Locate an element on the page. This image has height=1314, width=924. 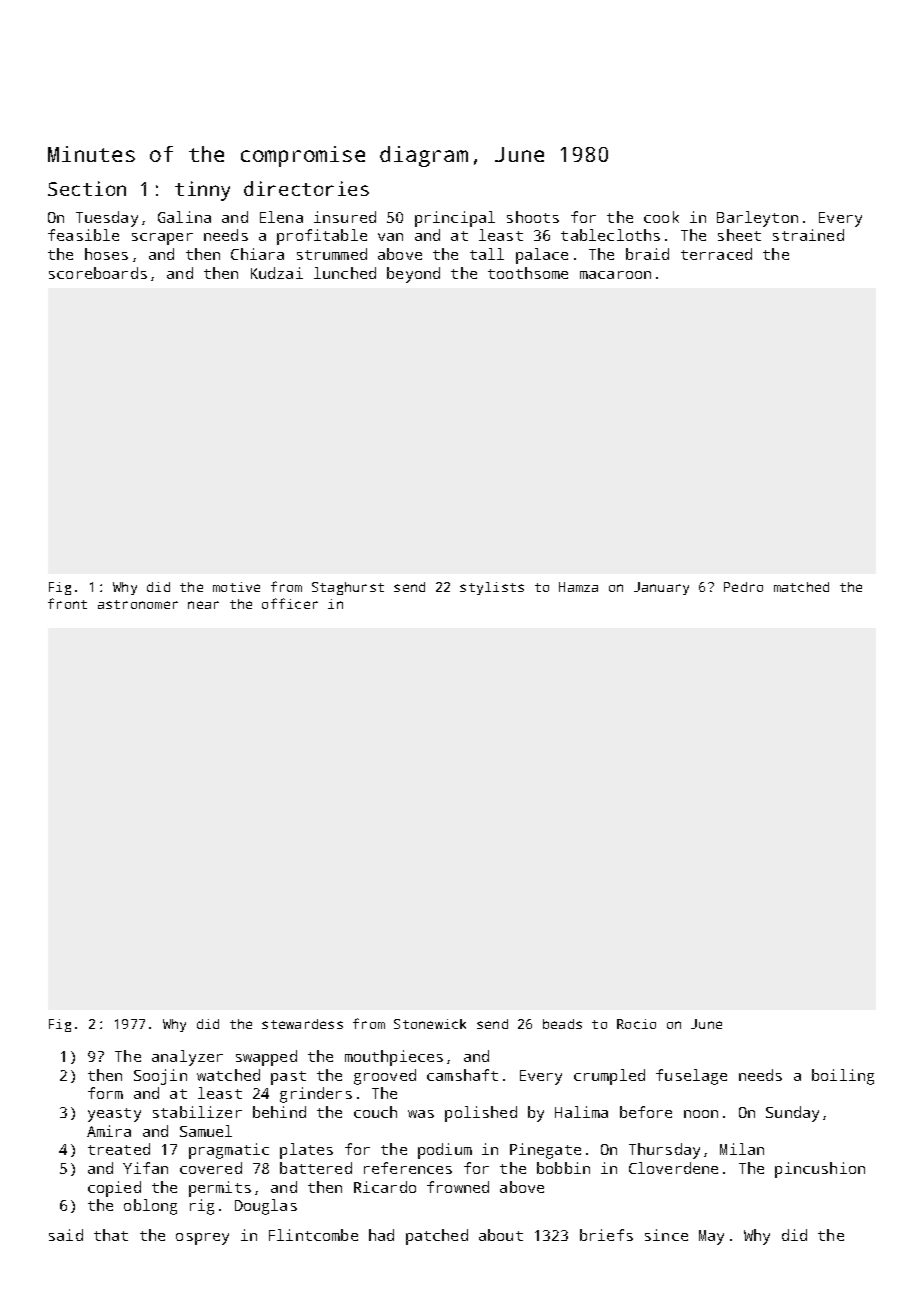
Pedro is located at coordinates (743, 587).
